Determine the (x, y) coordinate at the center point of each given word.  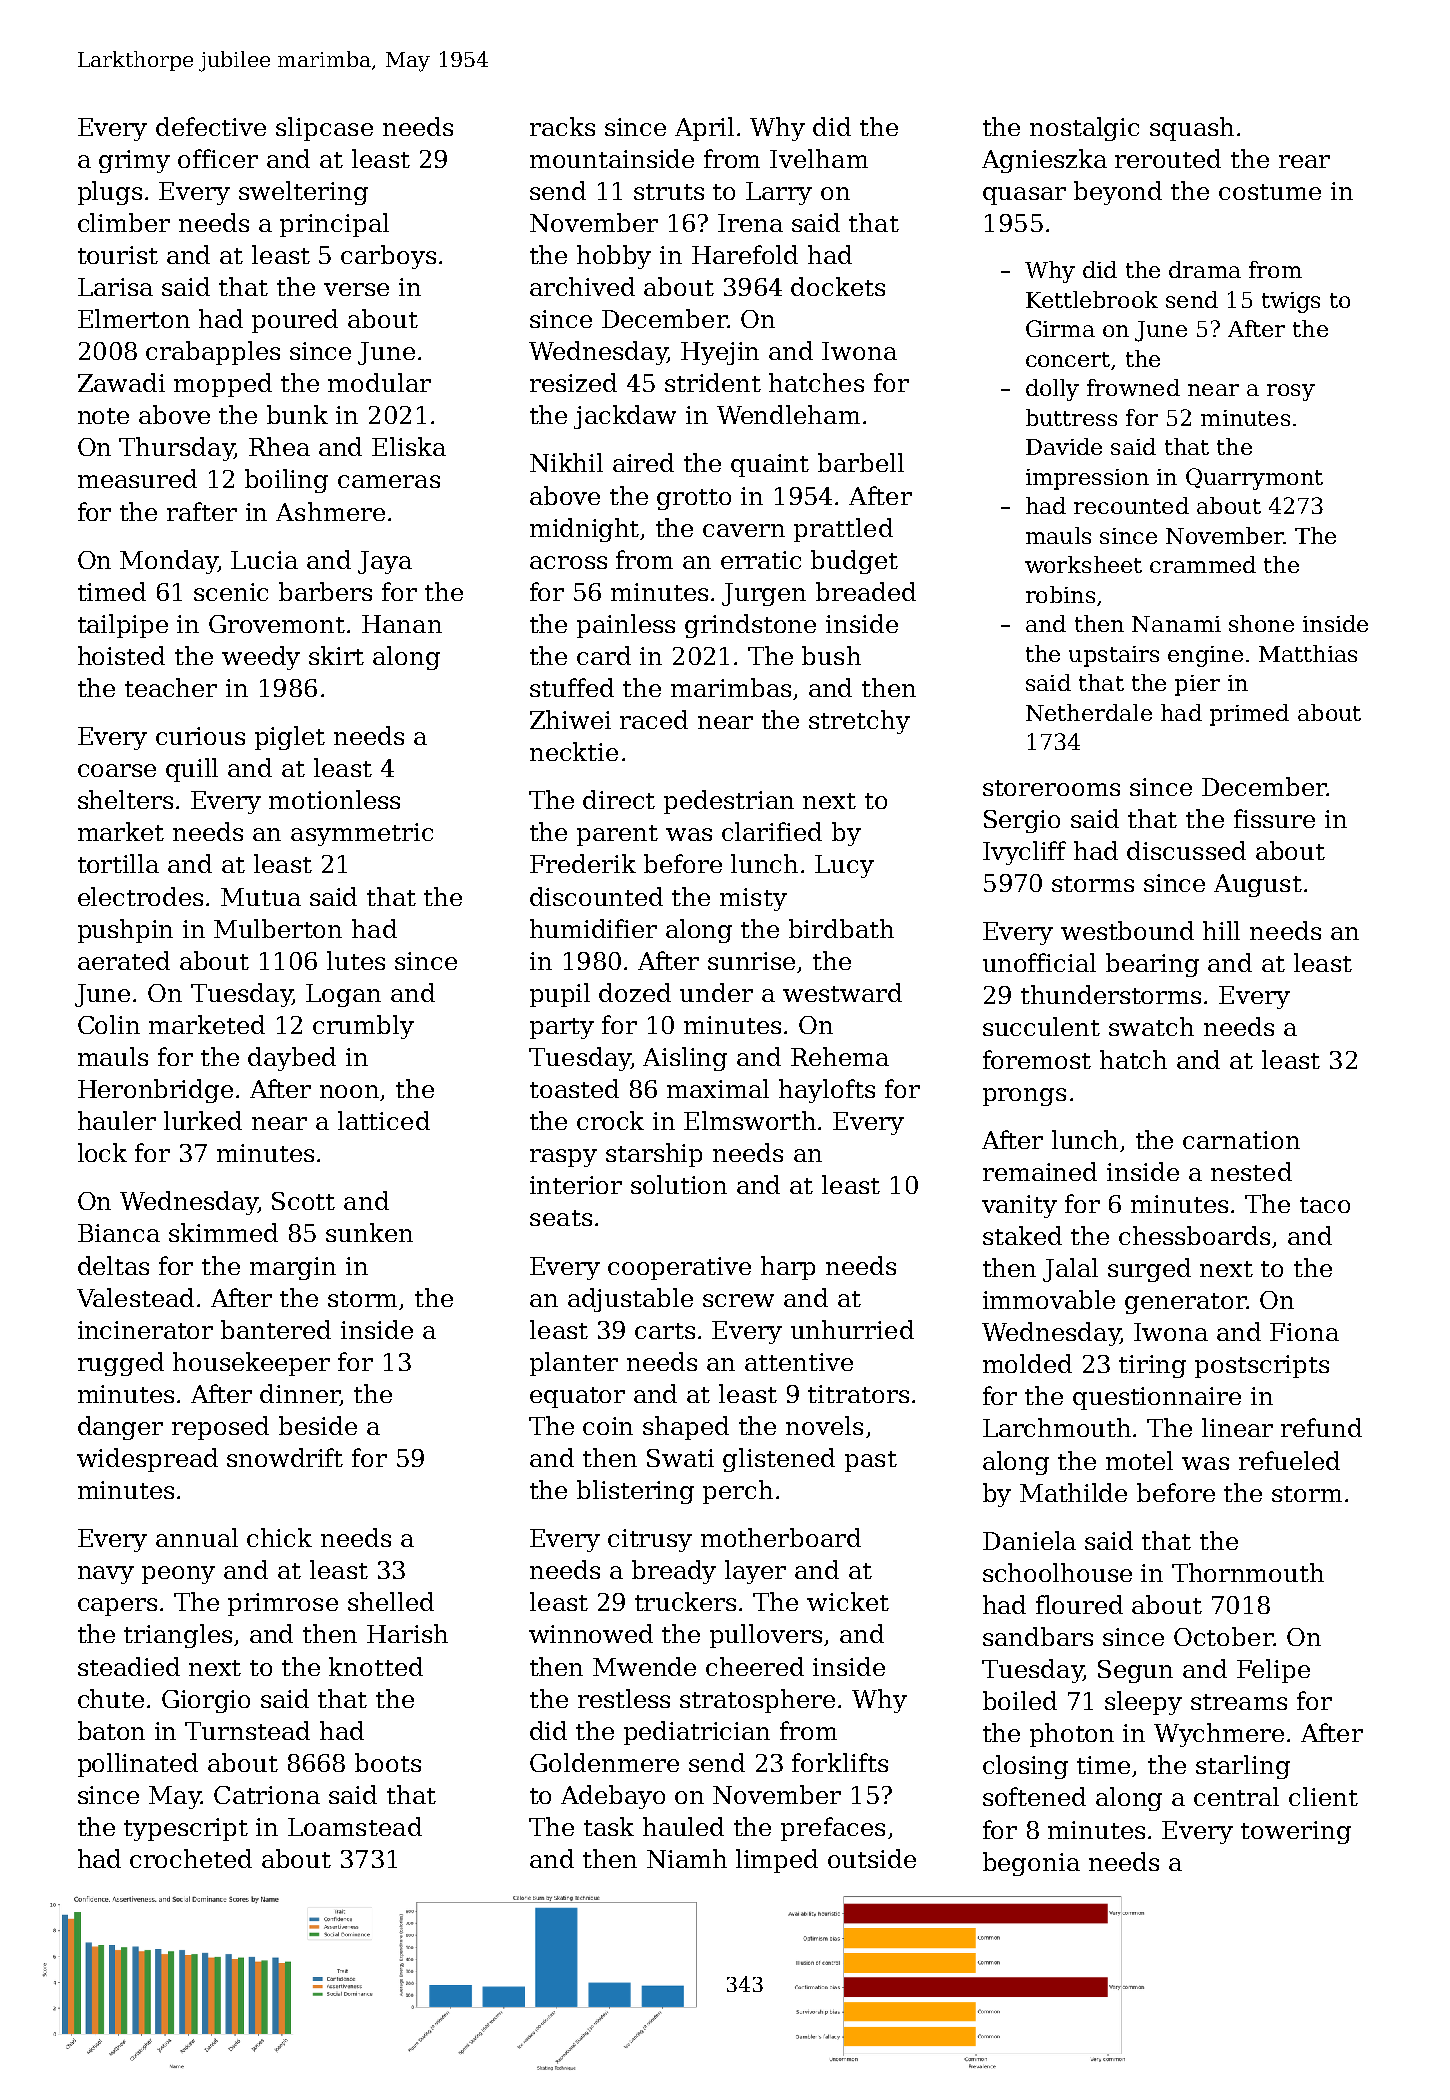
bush (831, 655)
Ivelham (819, 158)
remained (1040, 1171)
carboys (388, 257)
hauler (117, 1120)
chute (111, 1698)
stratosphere (757, 1701)
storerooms (1051, 788)
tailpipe (123, 626)
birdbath (841, 928)
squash (1192, 129)
